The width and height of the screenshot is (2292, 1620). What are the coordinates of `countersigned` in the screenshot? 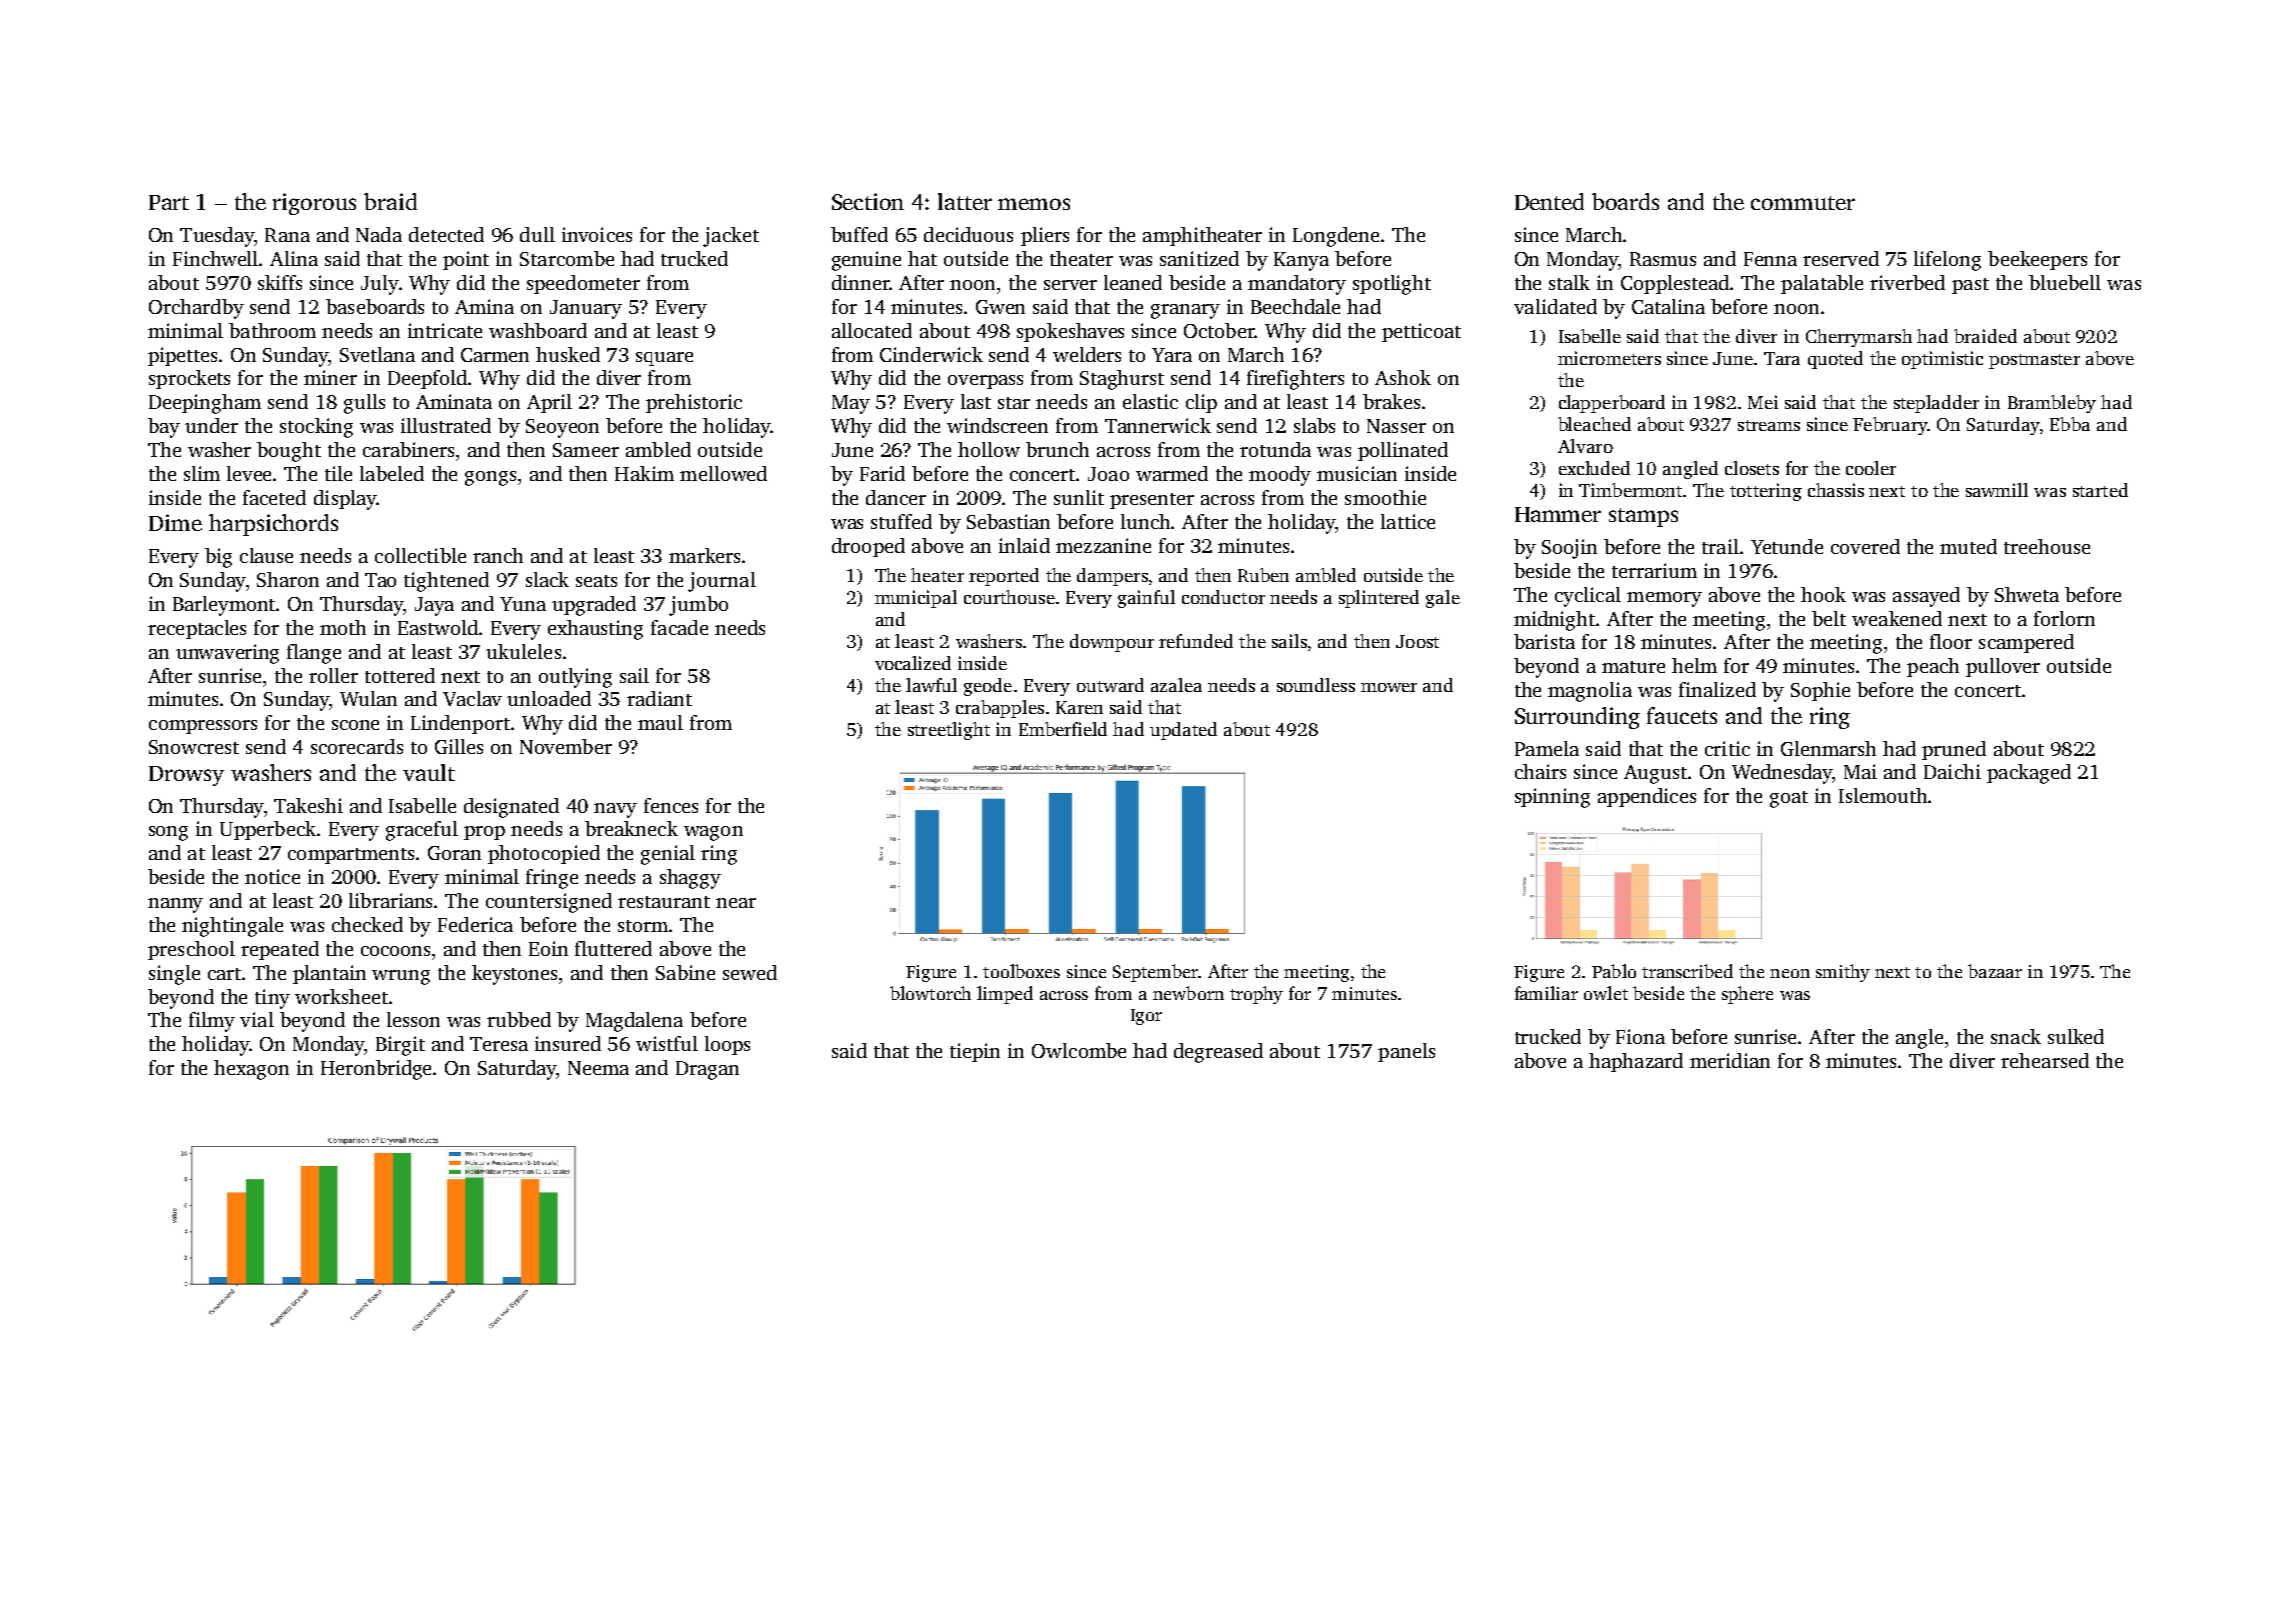 It's located at (549, 903).
